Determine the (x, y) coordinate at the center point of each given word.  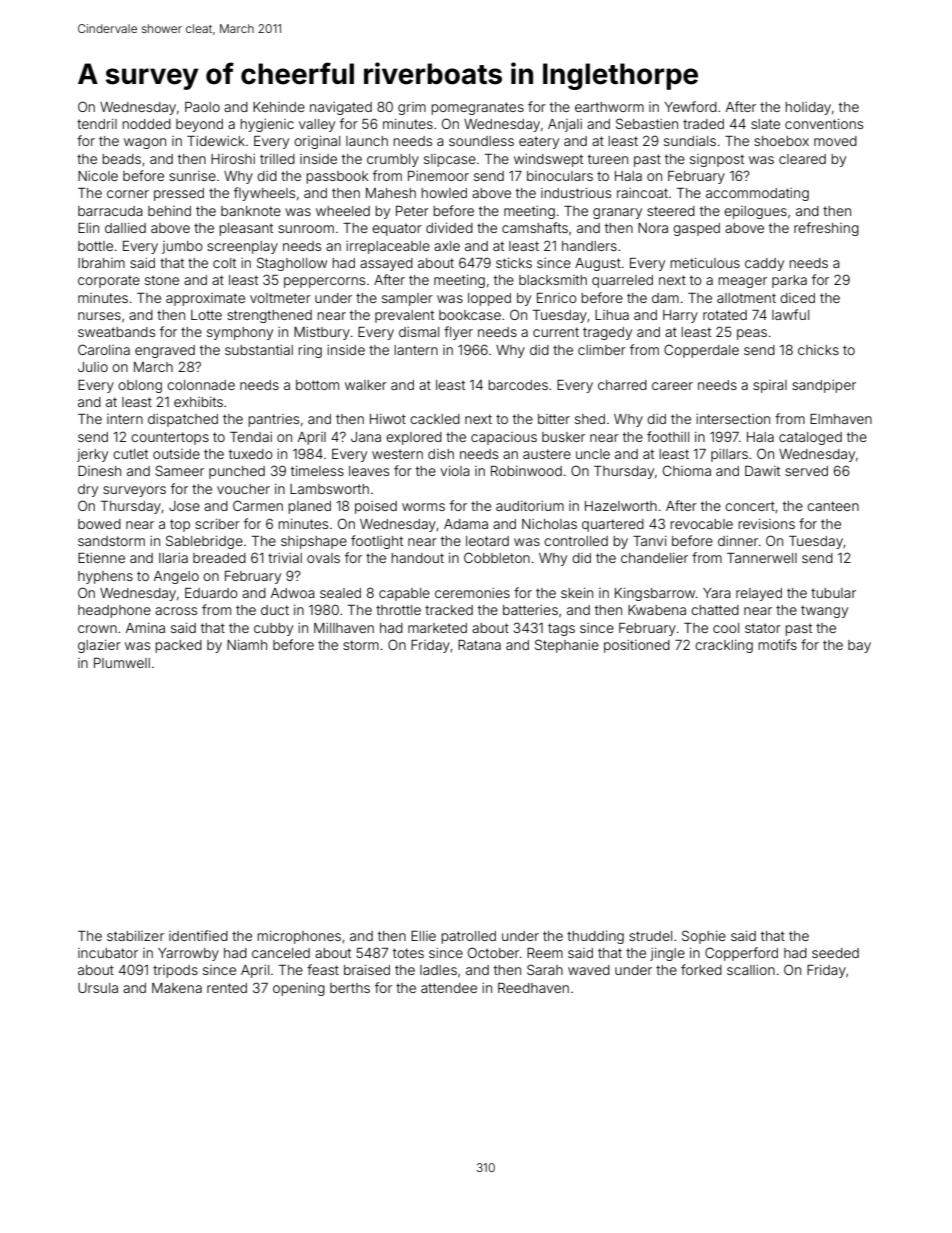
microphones (299, 937)
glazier (99, 646)
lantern (416, 350)
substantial (259, 350)
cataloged (810, 438)
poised (376, 507)
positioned (637, 646)
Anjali (565, 125)
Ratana (479, 645)
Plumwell (122, 663)
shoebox (781, 141)
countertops (170, 438)
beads (121, 159)
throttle (398, 610)
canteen (833, 506)
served (806, 471)
